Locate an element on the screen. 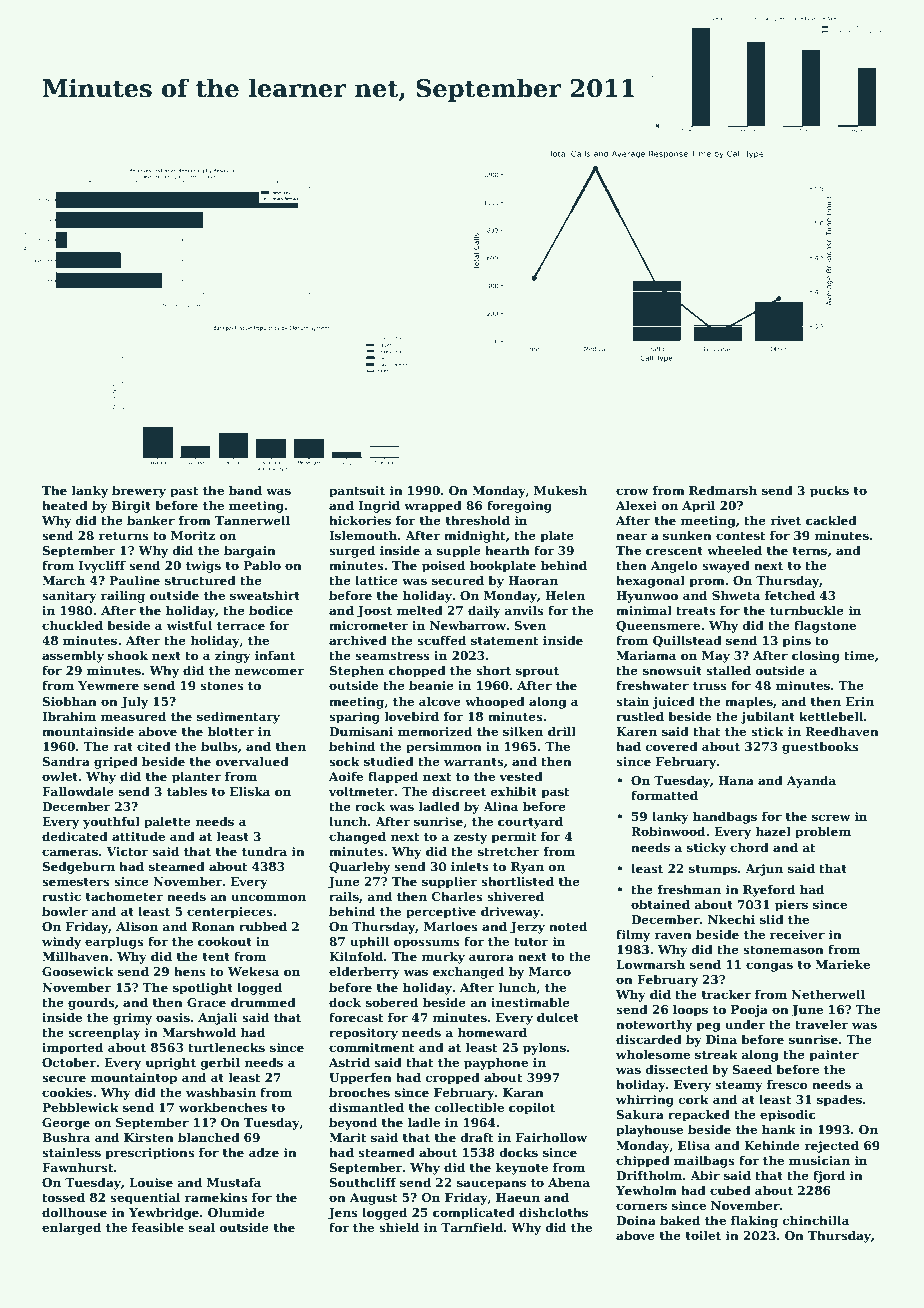 The image size is (924, 1308). pucks is located at coordinates (829, 491).
